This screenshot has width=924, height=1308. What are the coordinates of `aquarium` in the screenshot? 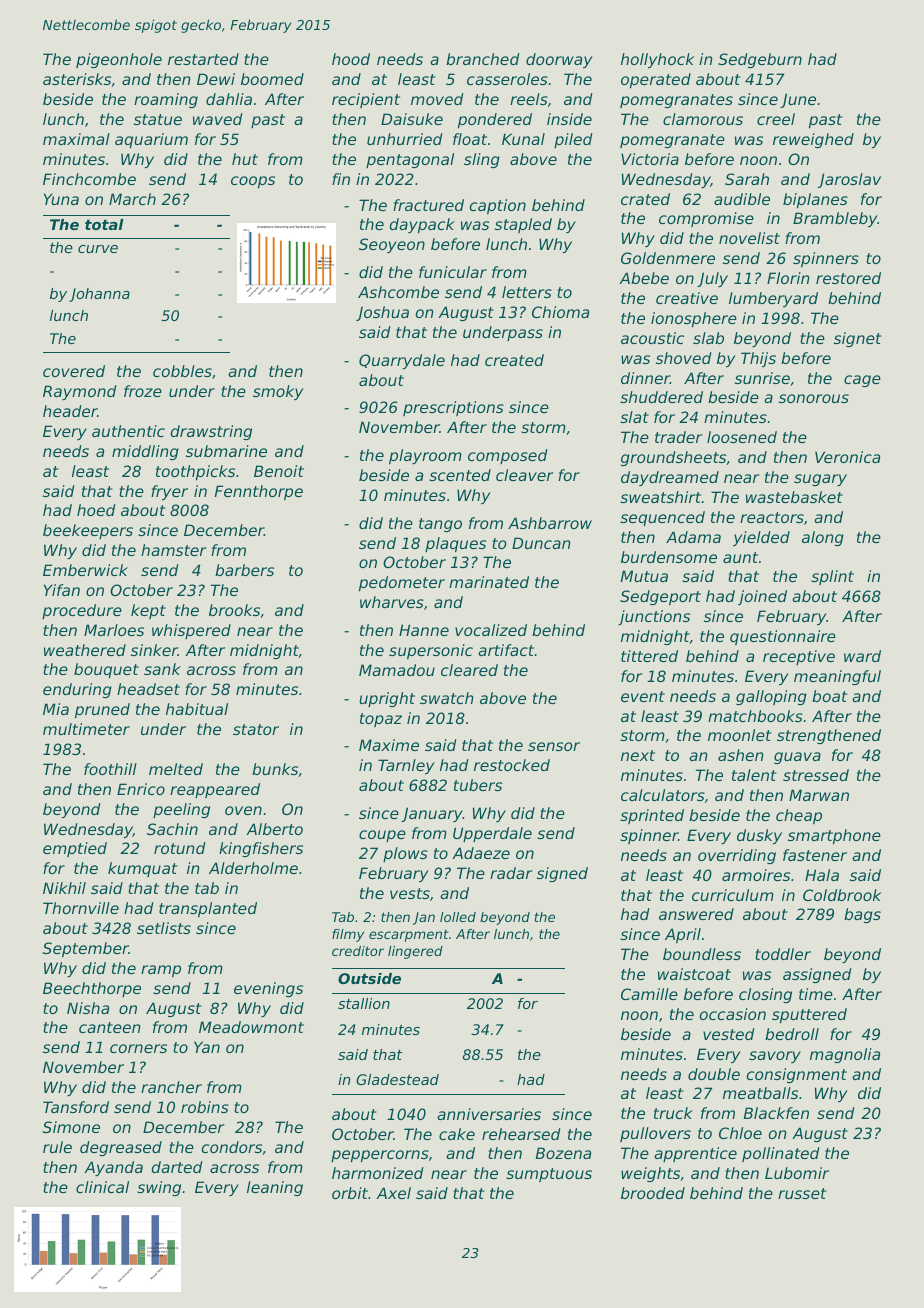 It's located at (151, 140).
